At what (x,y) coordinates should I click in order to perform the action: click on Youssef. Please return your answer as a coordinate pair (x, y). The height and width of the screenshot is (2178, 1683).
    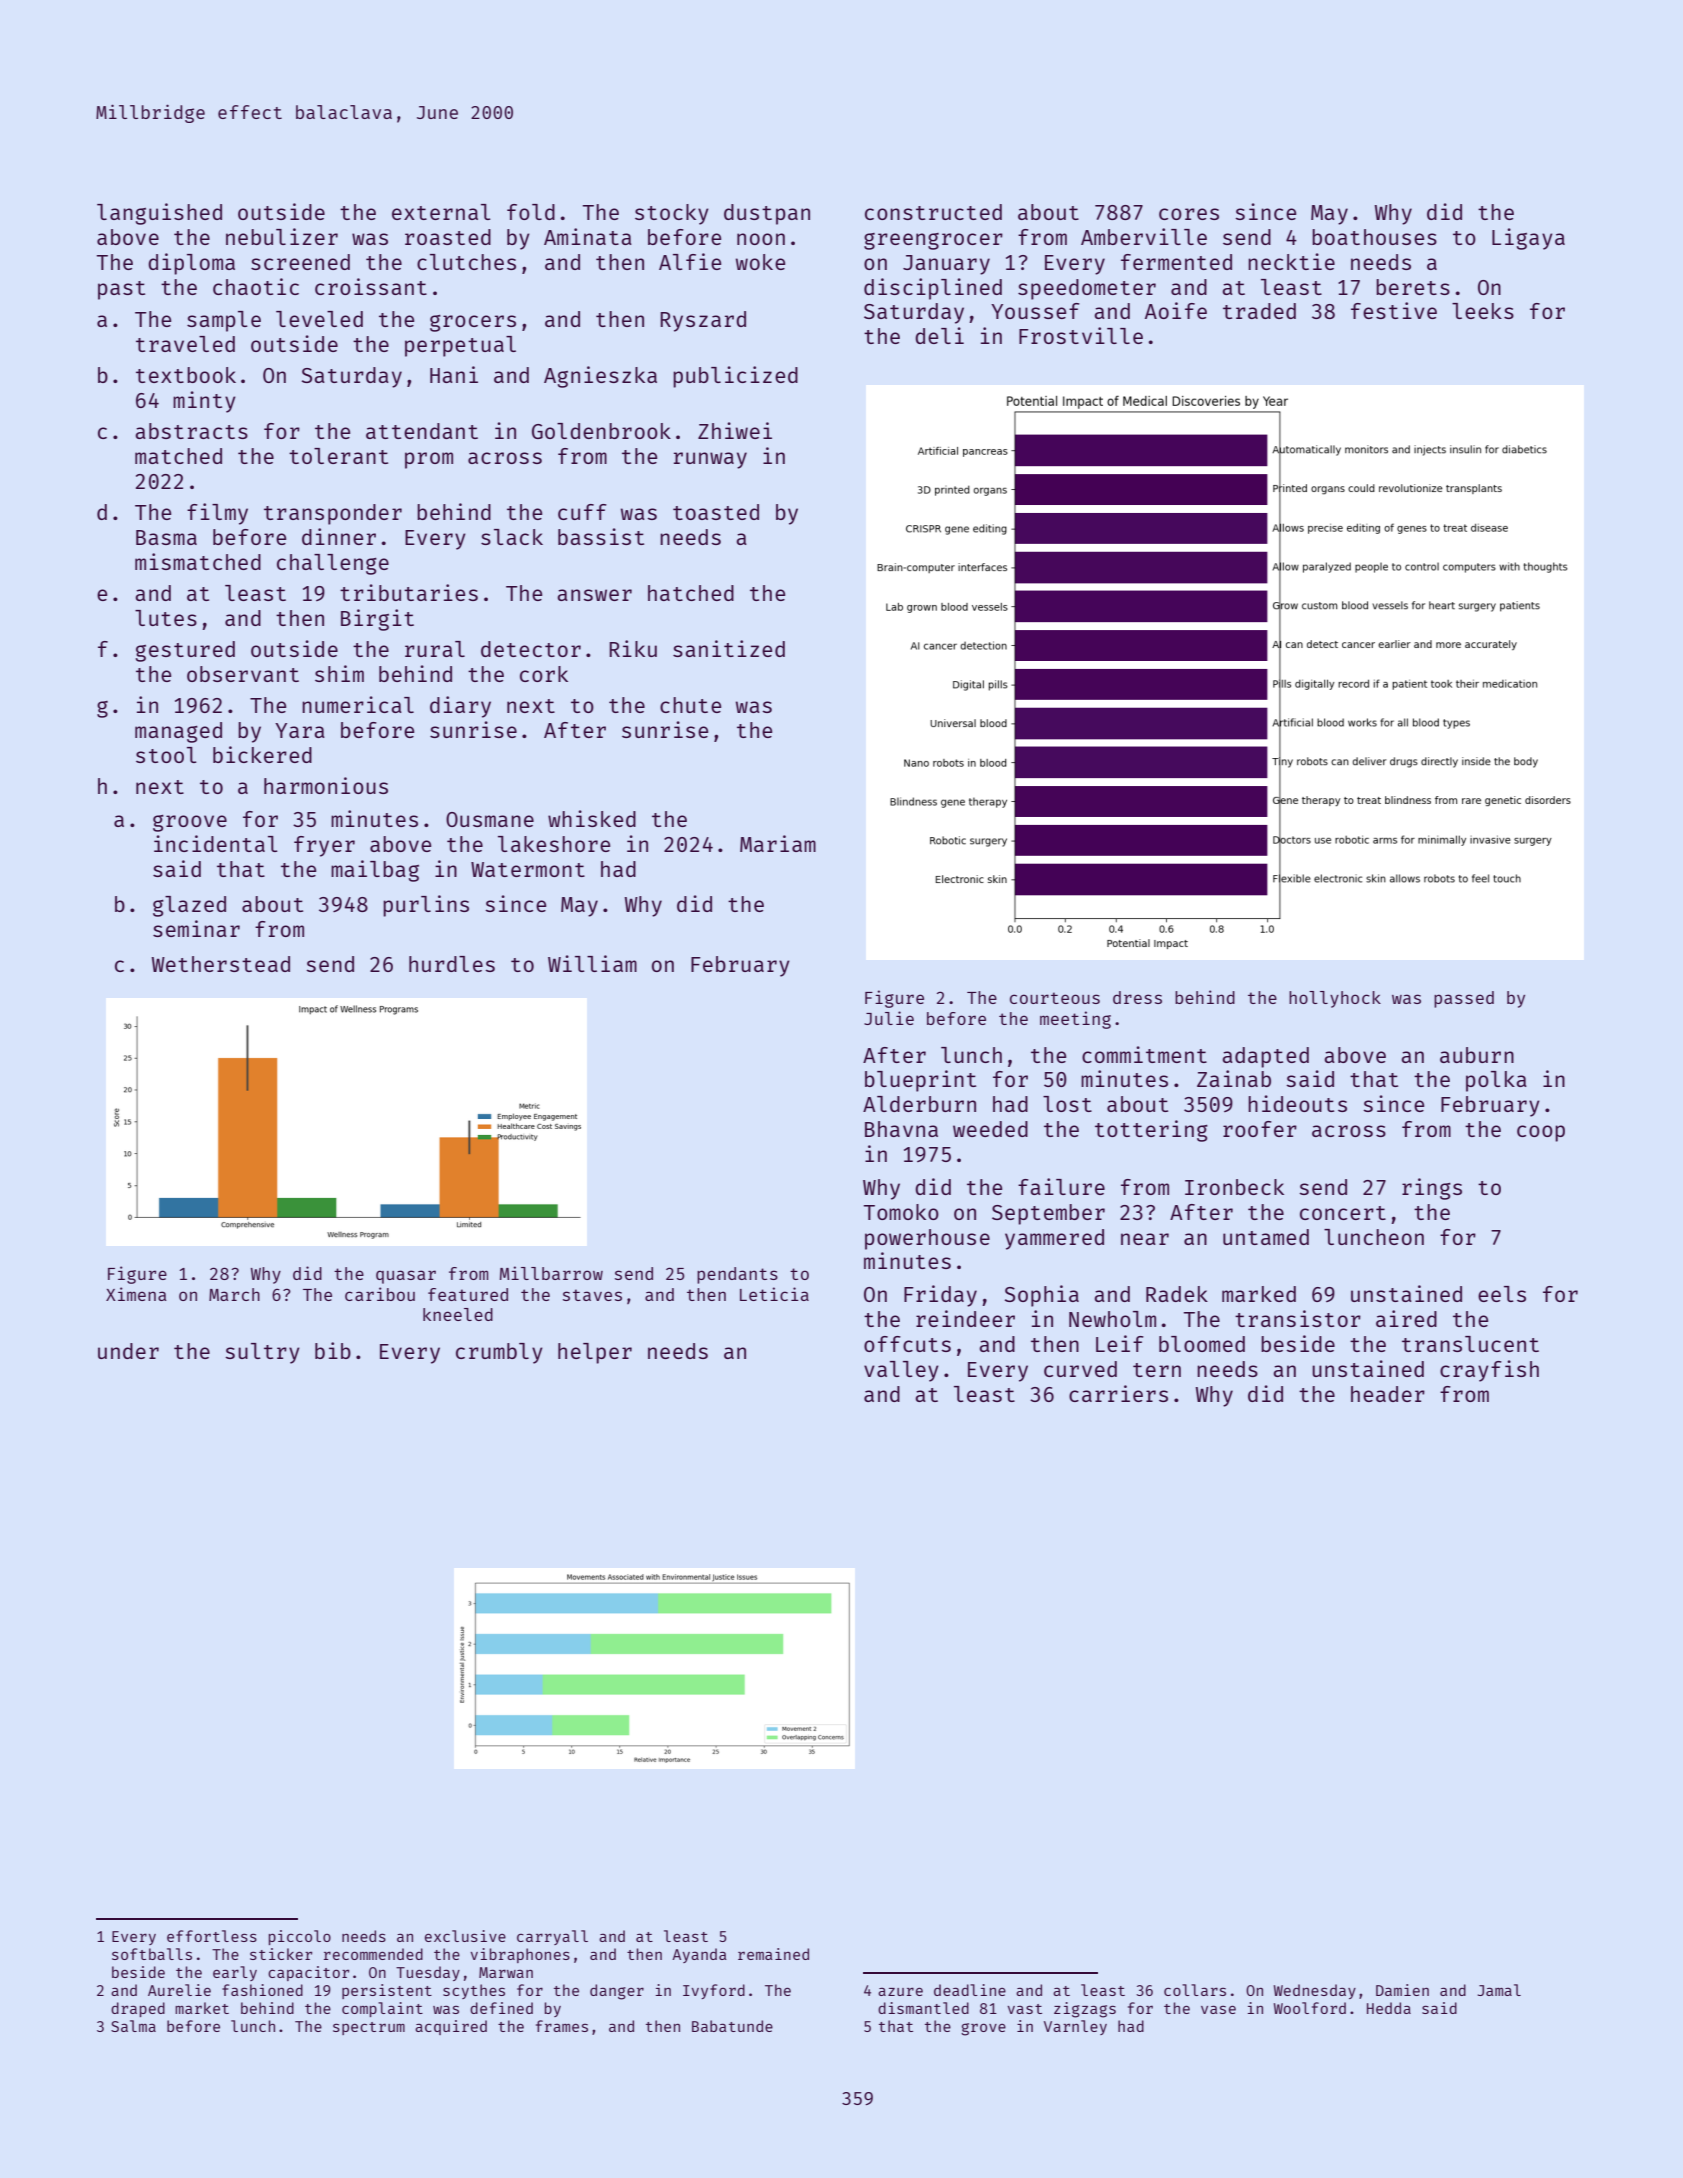
    Looking at the image, I should click on (1035, 311).
